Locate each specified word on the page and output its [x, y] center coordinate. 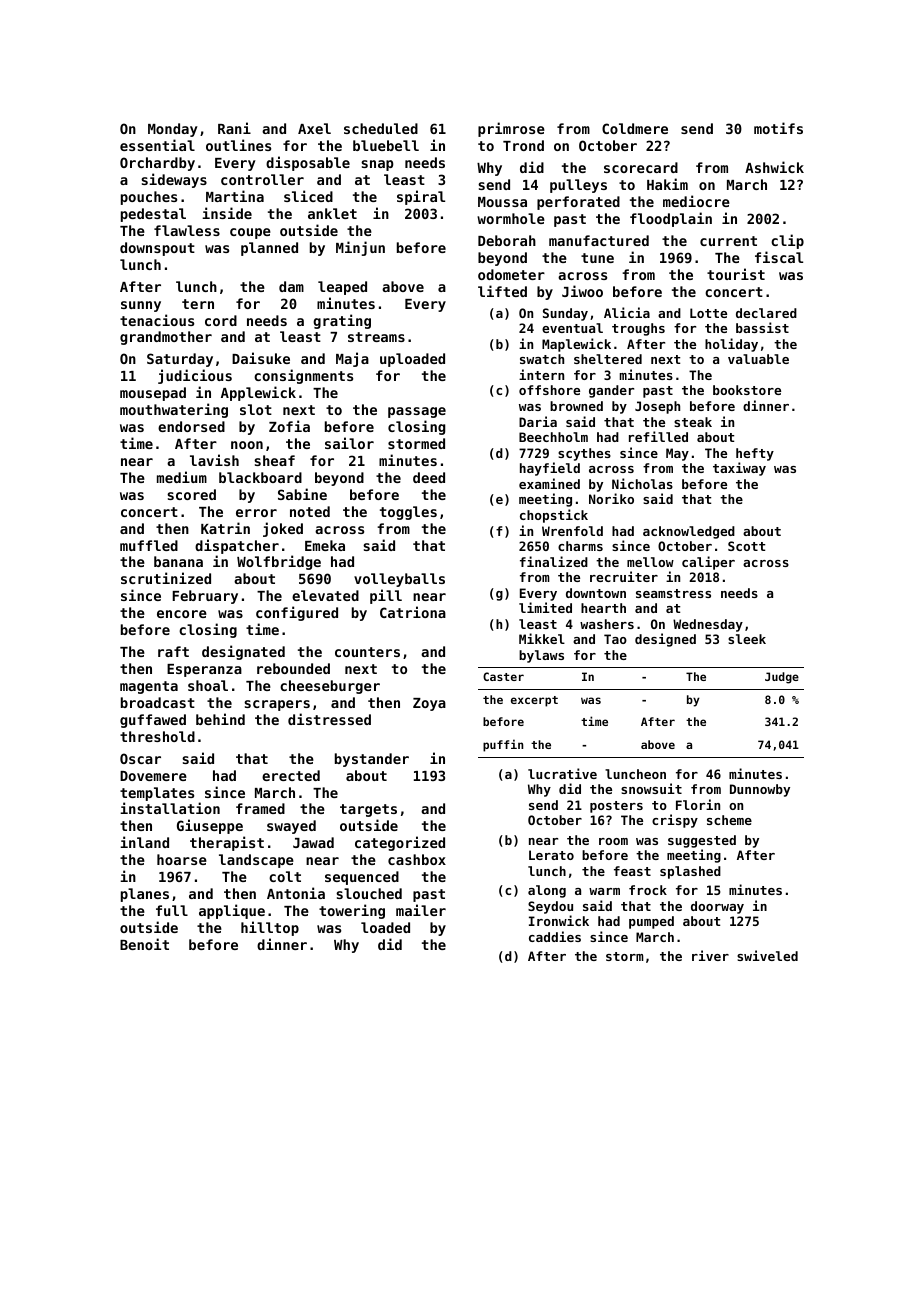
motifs [778, 128]
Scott [746, 546]
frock [648, 890]
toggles [408, 513]
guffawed [153, 721]
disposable [308, 163]
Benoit [144, 944]
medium [182, 477]
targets [368, 810]
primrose [511, 129]
